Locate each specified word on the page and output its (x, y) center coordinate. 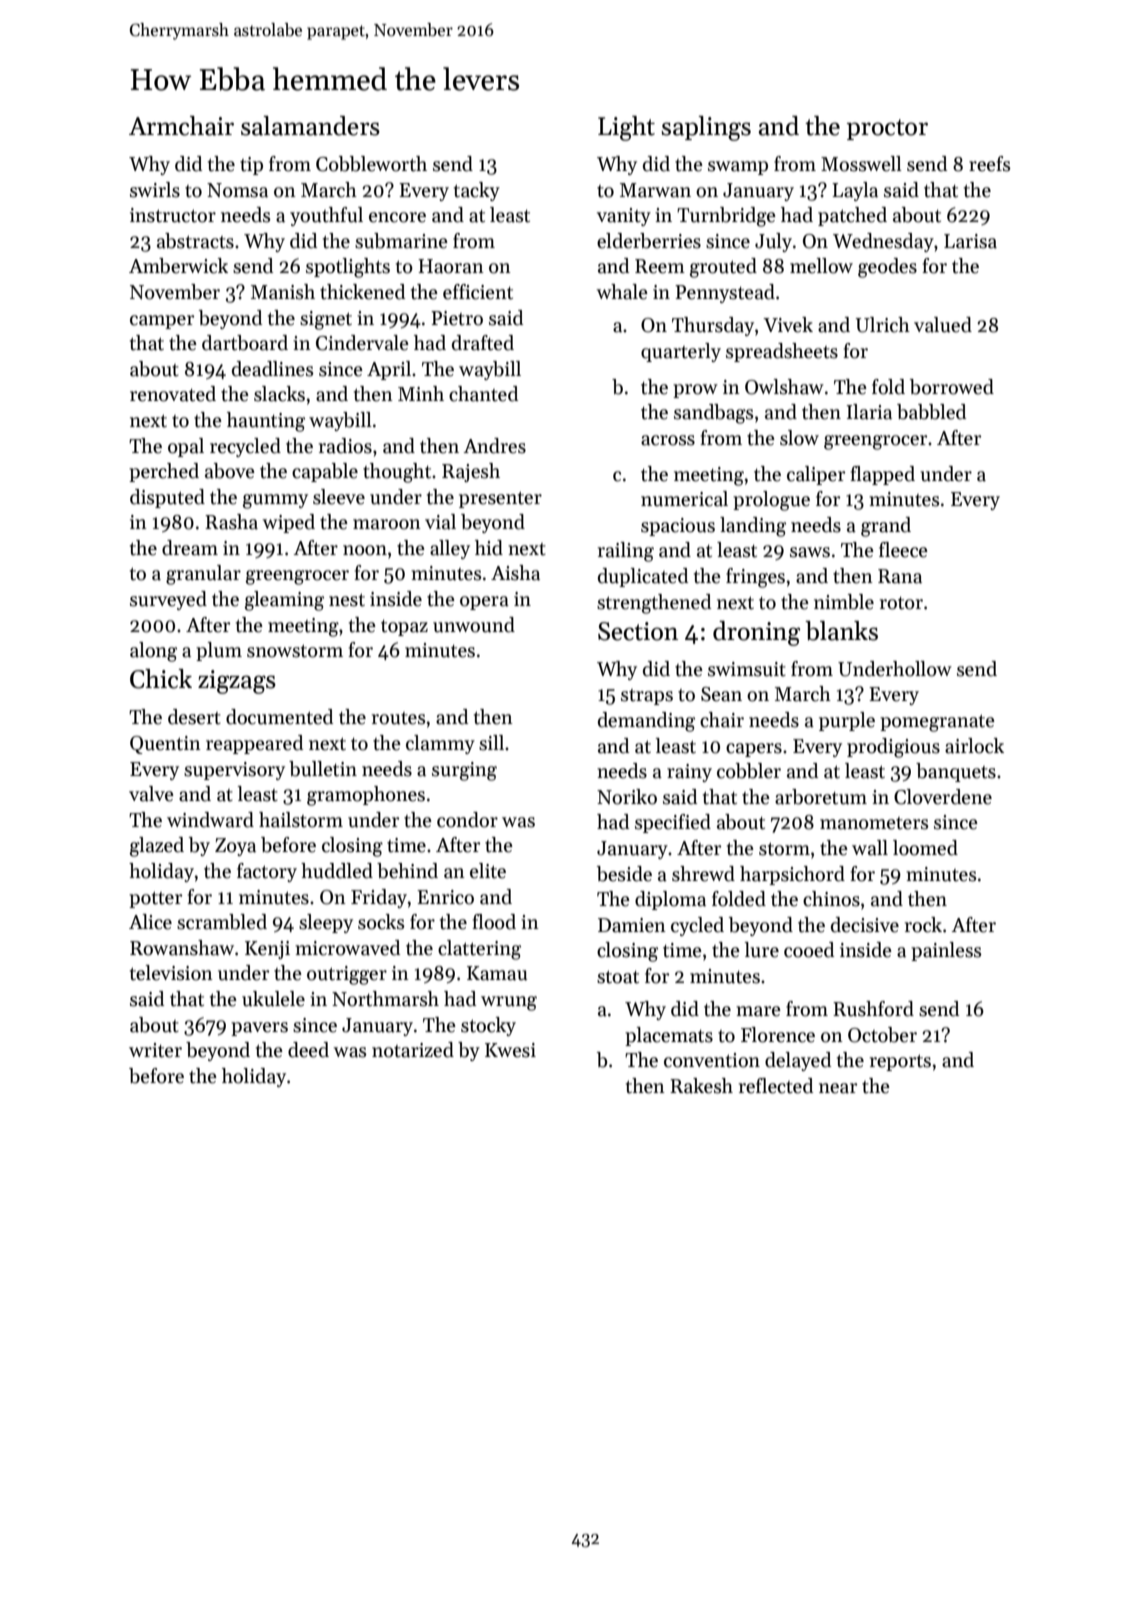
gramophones (366, 796)
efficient (478, 292)
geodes (887, 268)
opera (484, 603)
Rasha (231, 522)
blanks (841, 631)
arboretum (821, 797)
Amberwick (178, 266)
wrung (509, 1003)
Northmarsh (385, 999)
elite (488, 871)
